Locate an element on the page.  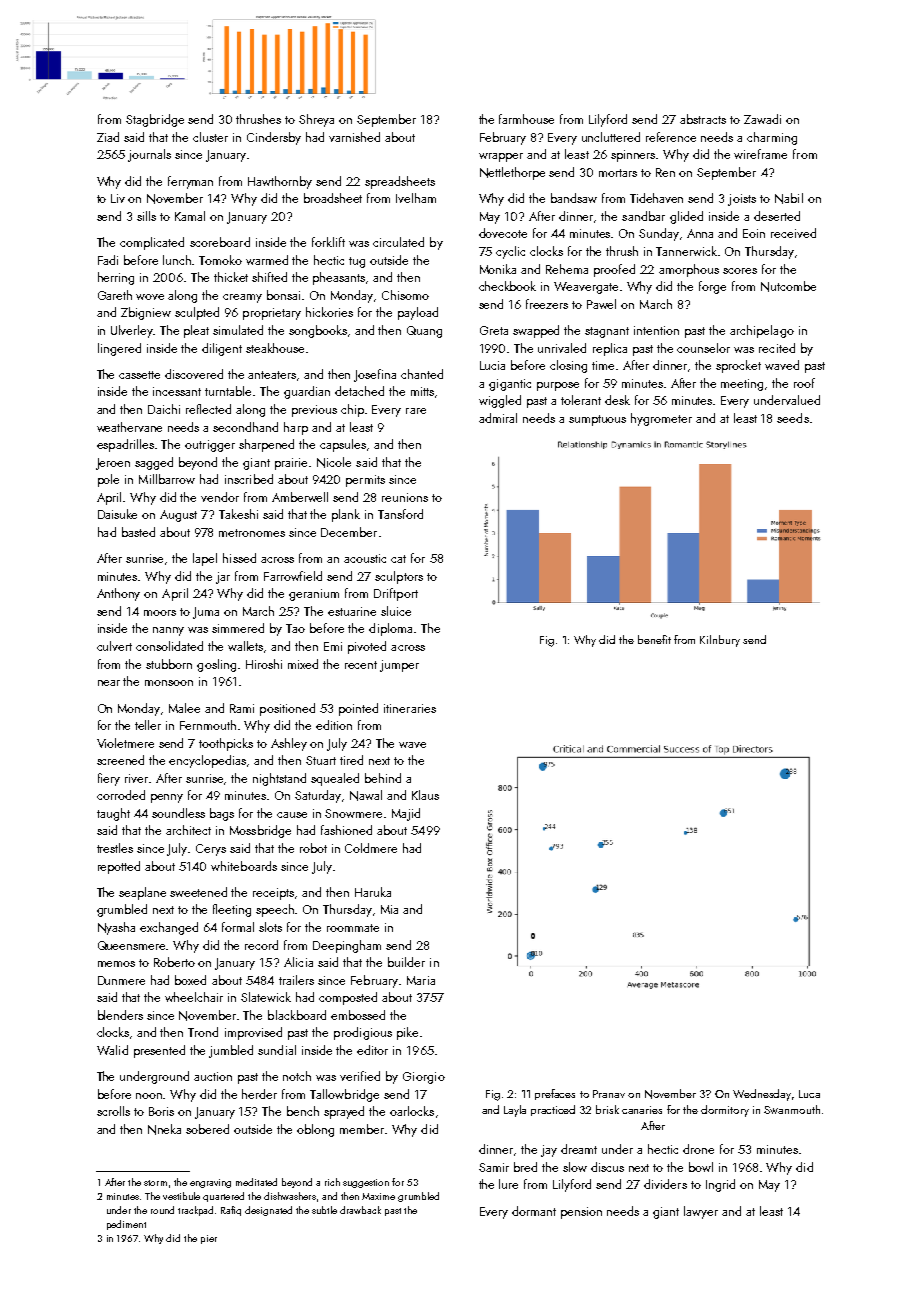
encyclopedias is located at coordinates (207, 761).
